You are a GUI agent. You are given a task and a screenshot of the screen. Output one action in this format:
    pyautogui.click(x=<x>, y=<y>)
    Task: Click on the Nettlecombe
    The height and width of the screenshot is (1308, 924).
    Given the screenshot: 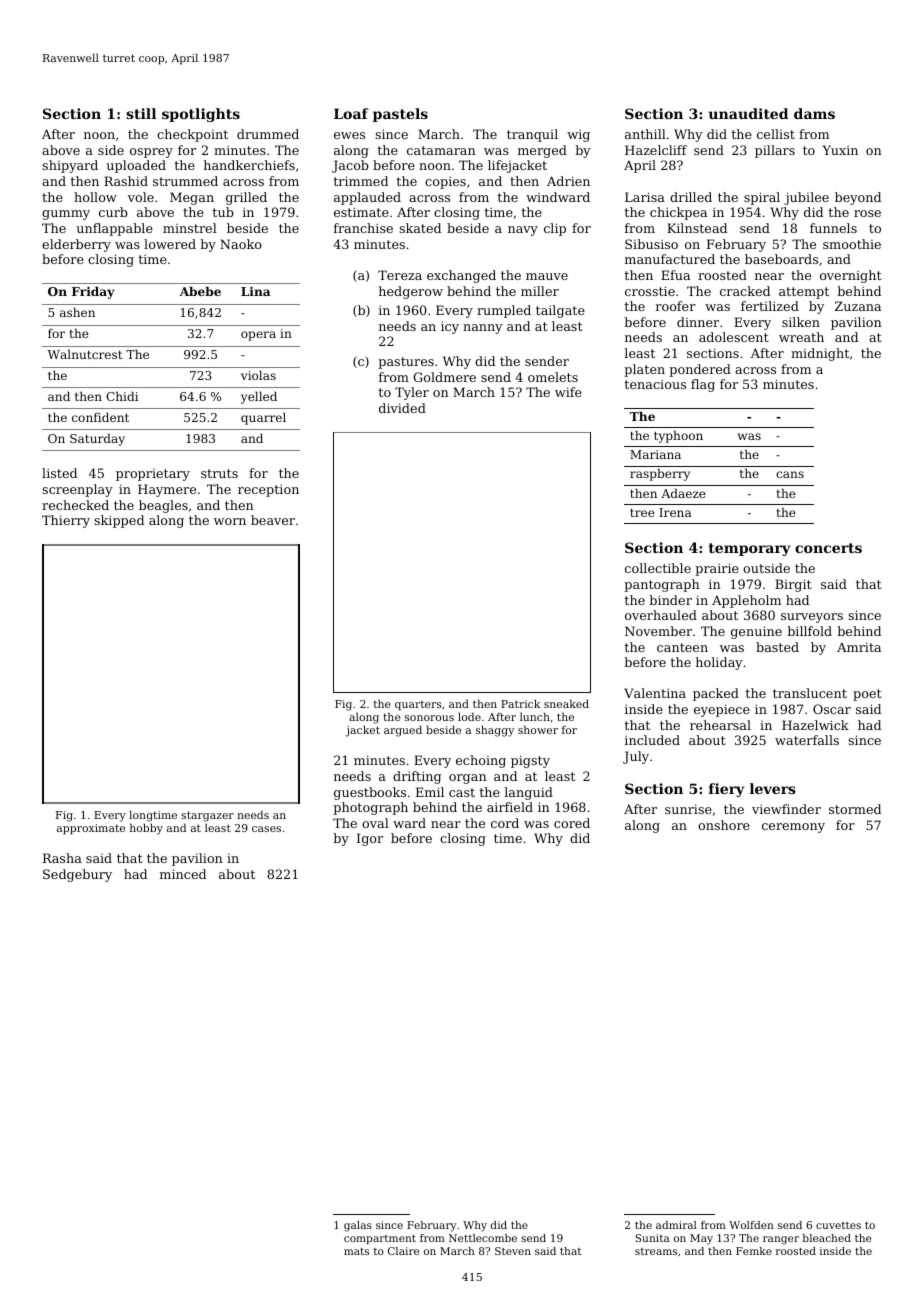 What is the action you would take?
    pyautogui.click(x=483, y=1238)
